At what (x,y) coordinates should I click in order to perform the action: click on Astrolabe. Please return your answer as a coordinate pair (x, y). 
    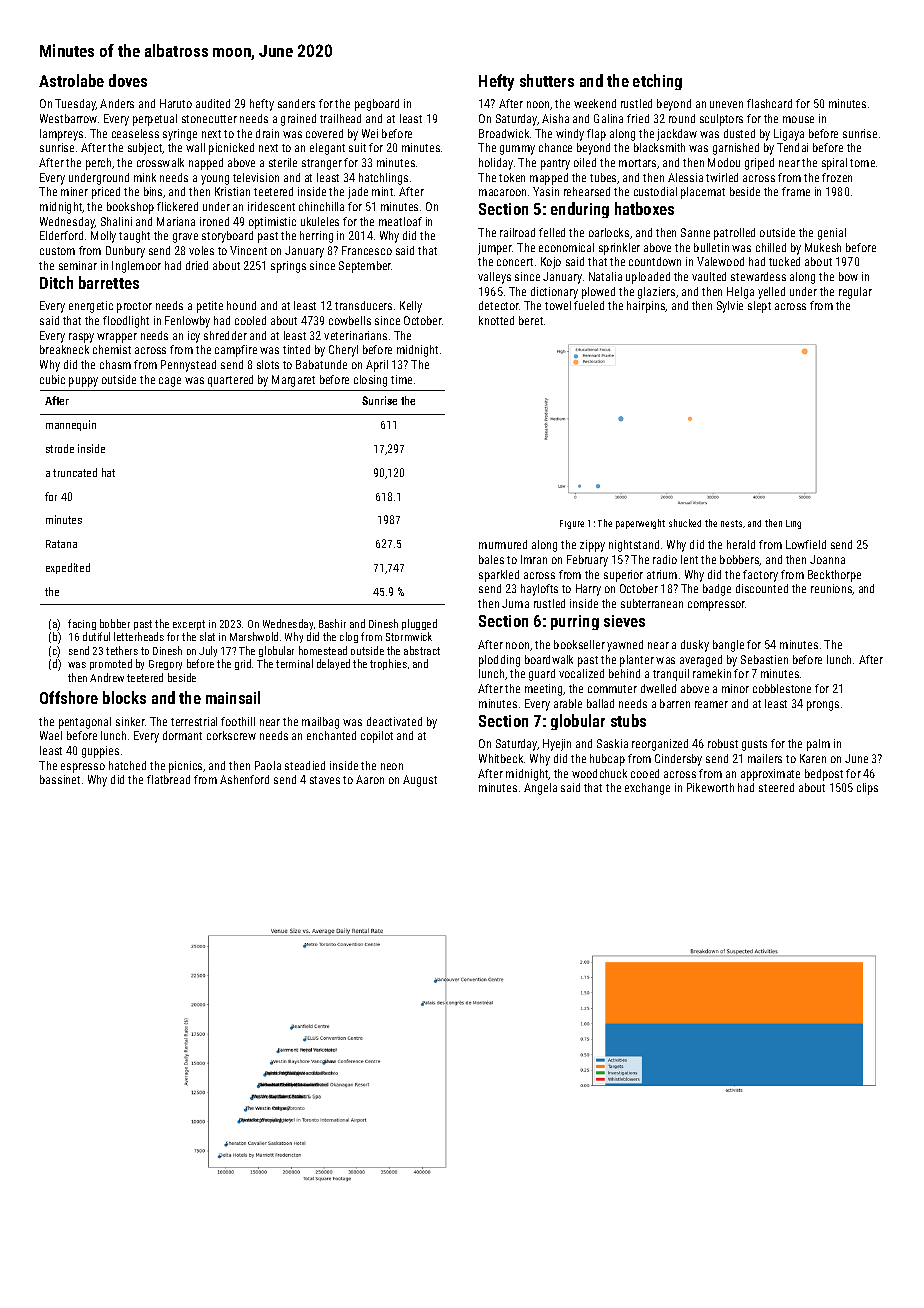
    Looking at the image, I should click on (71, 80).
